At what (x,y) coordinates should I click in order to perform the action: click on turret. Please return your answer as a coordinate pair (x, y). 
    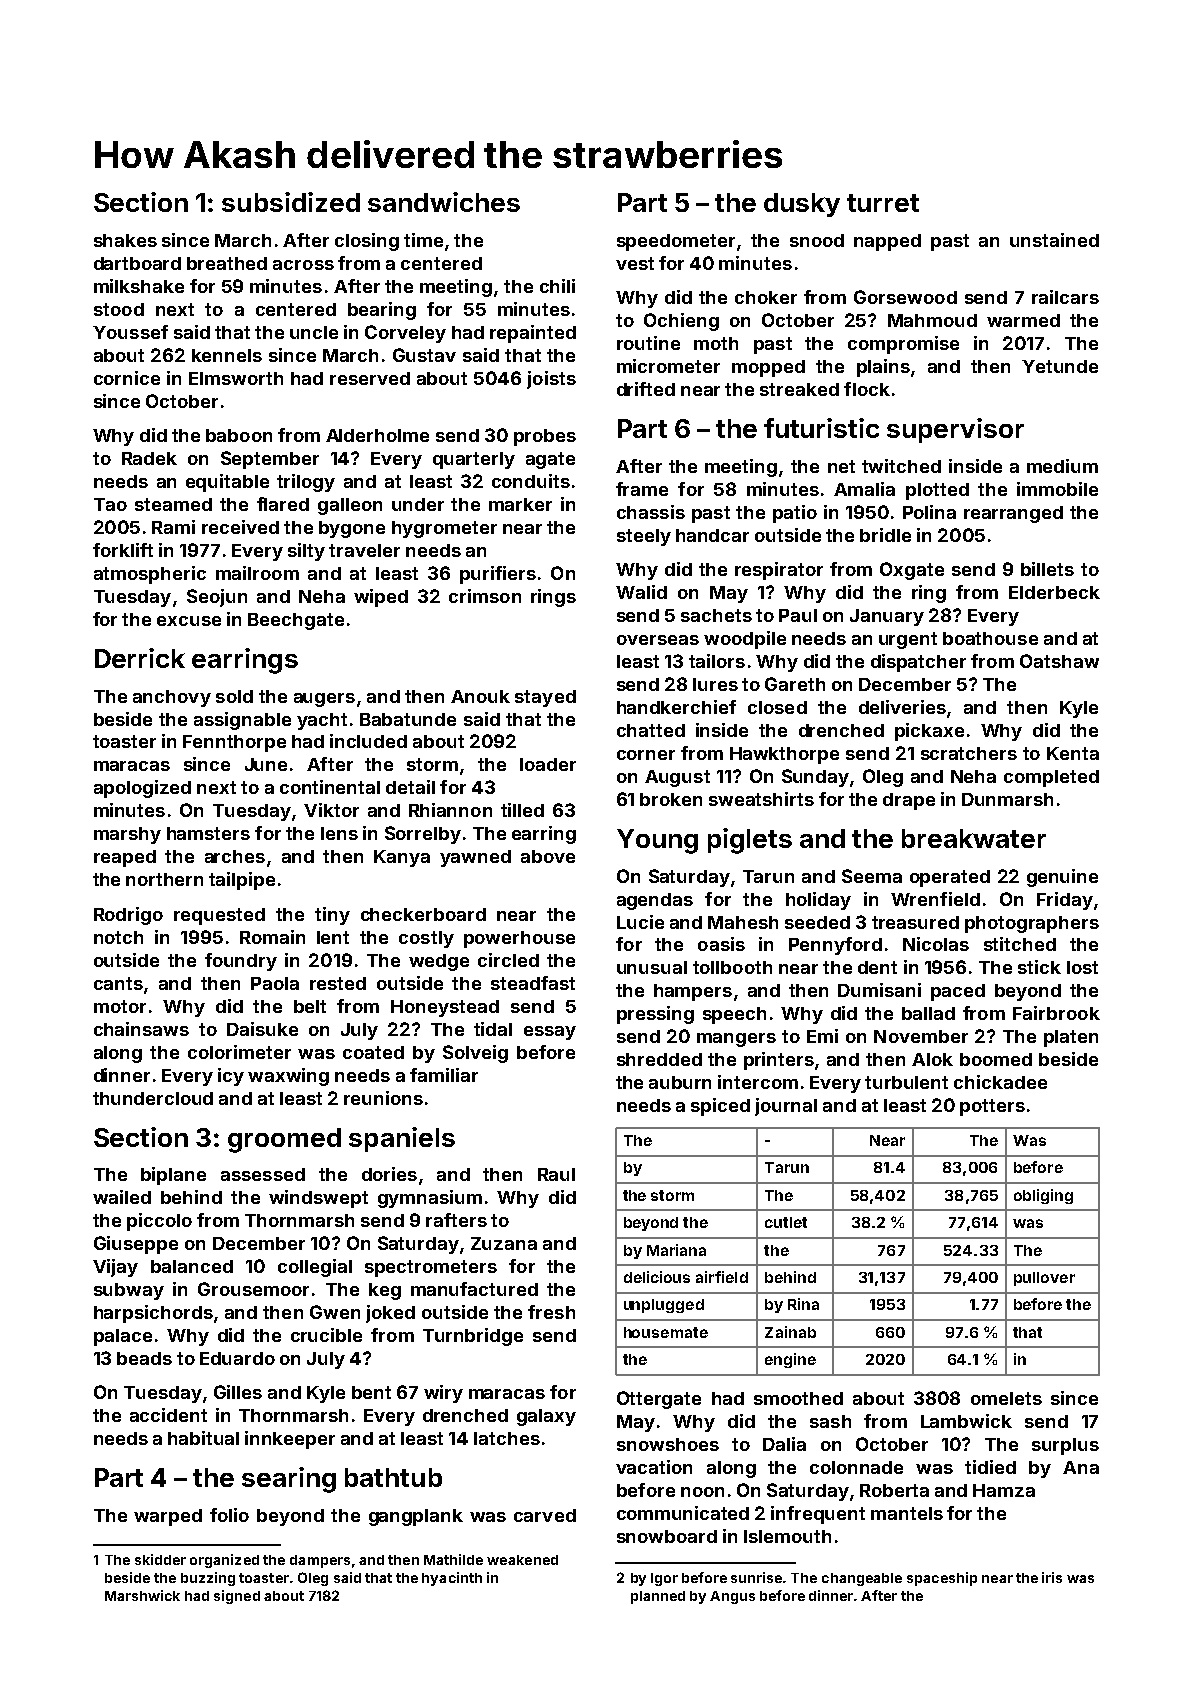
    Looking at the image, I should click on (883, 203).
